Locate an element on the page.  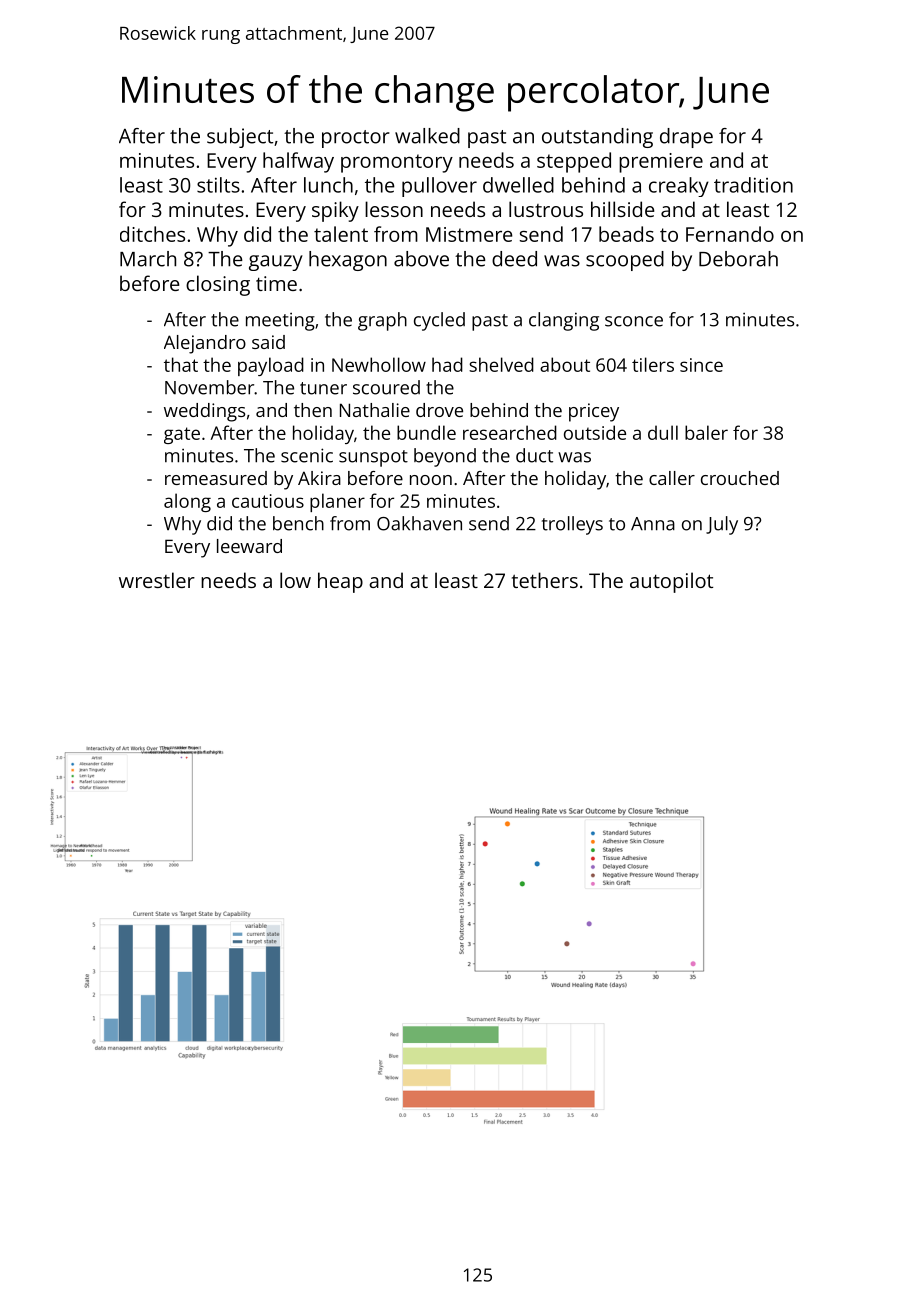
drape is located at coordinates (686, 138).
